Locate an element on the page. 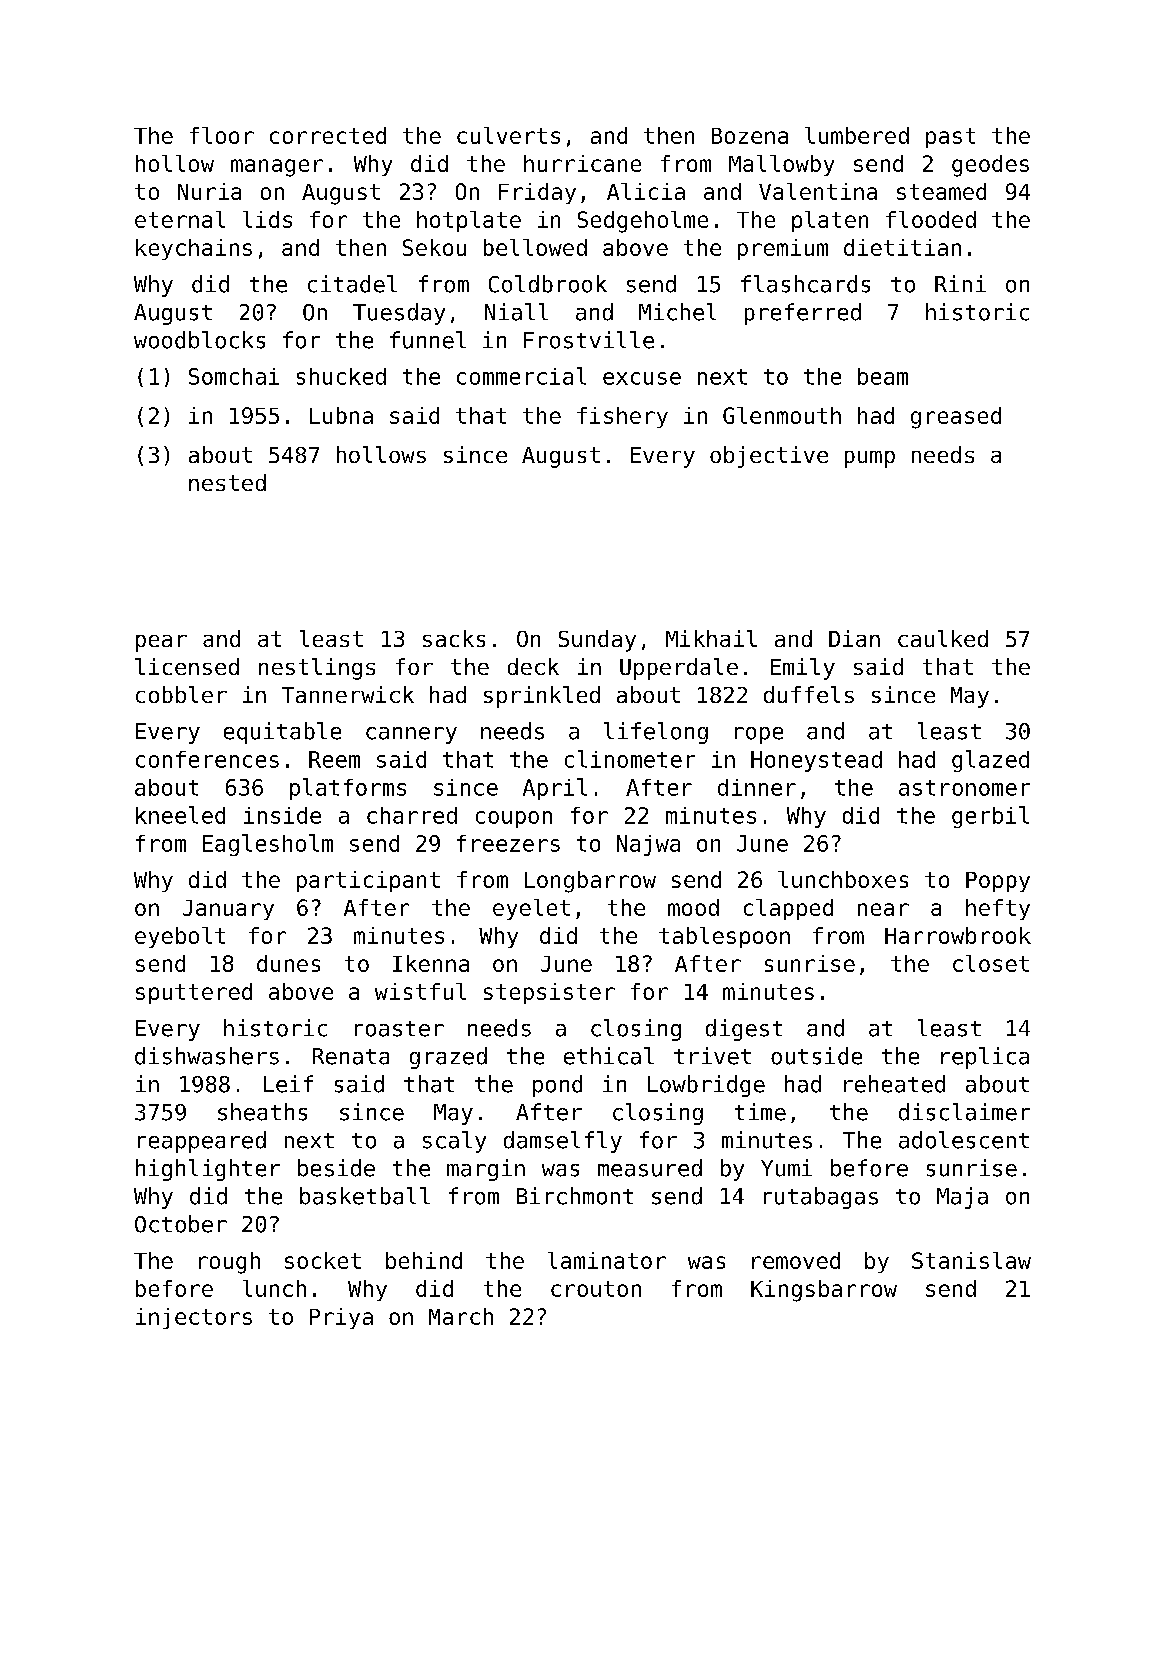 The width and height of the page is (1165, 1654). October is located at coordinates (181, 1224).
